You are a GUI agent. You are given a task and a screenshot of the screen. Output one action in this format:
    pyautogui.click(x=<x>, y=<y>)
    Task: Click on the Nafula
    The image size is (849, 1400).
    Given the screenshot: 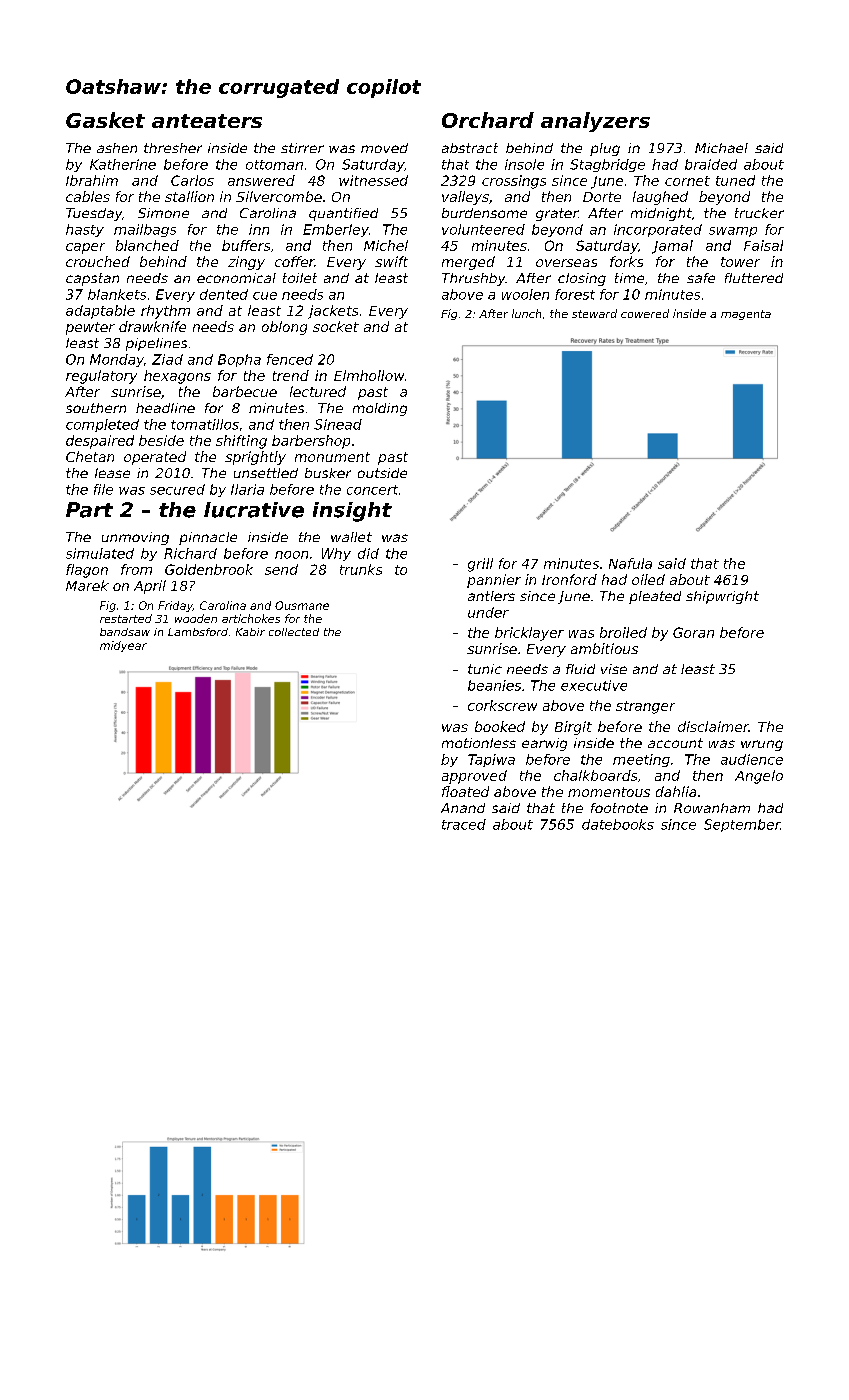 What is the action you would take?
    pyautogui.click(x=630, y=563)
